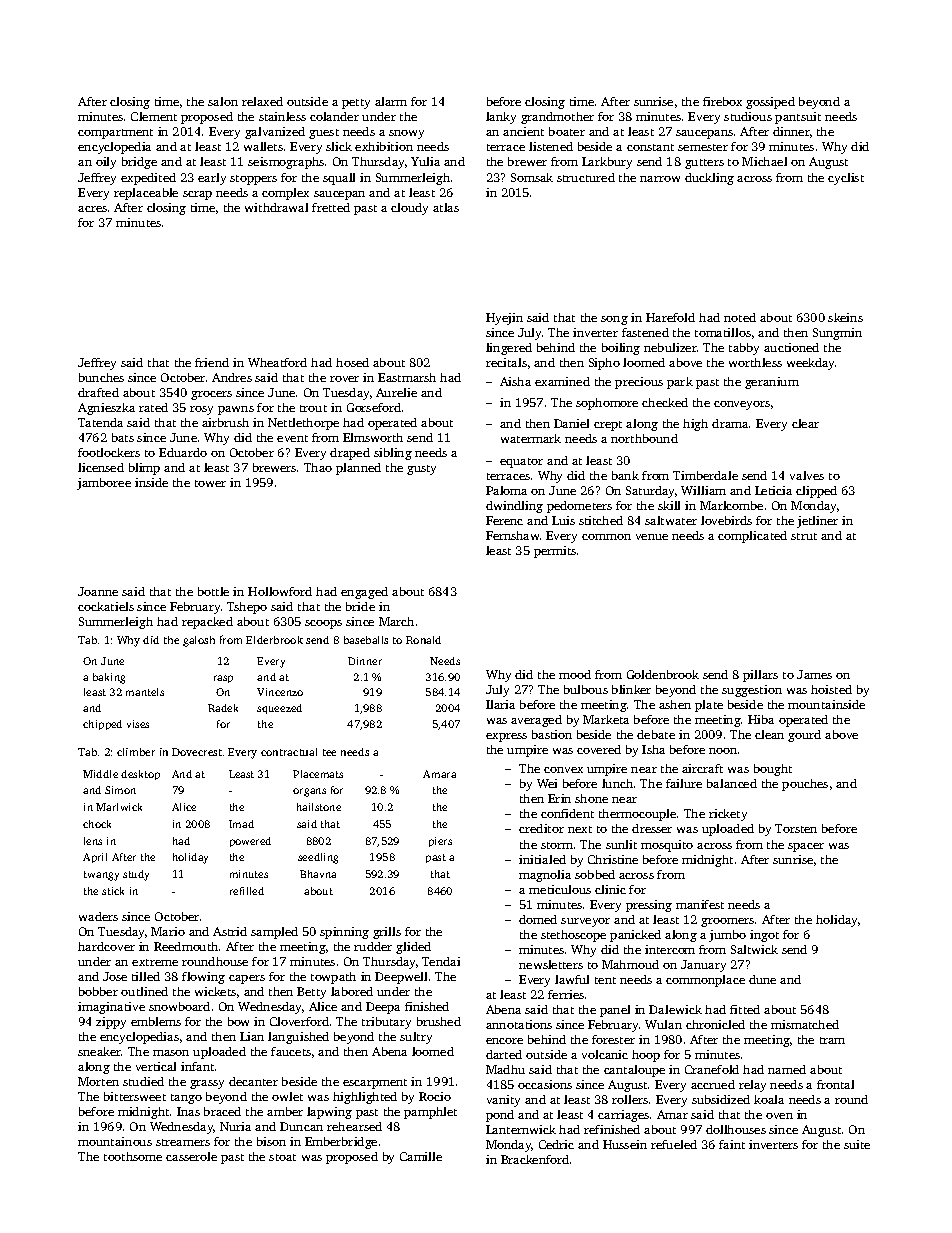 The height and width of the screenshot is (1233, 952). I want to click on emblems, so click(156, 1021).
